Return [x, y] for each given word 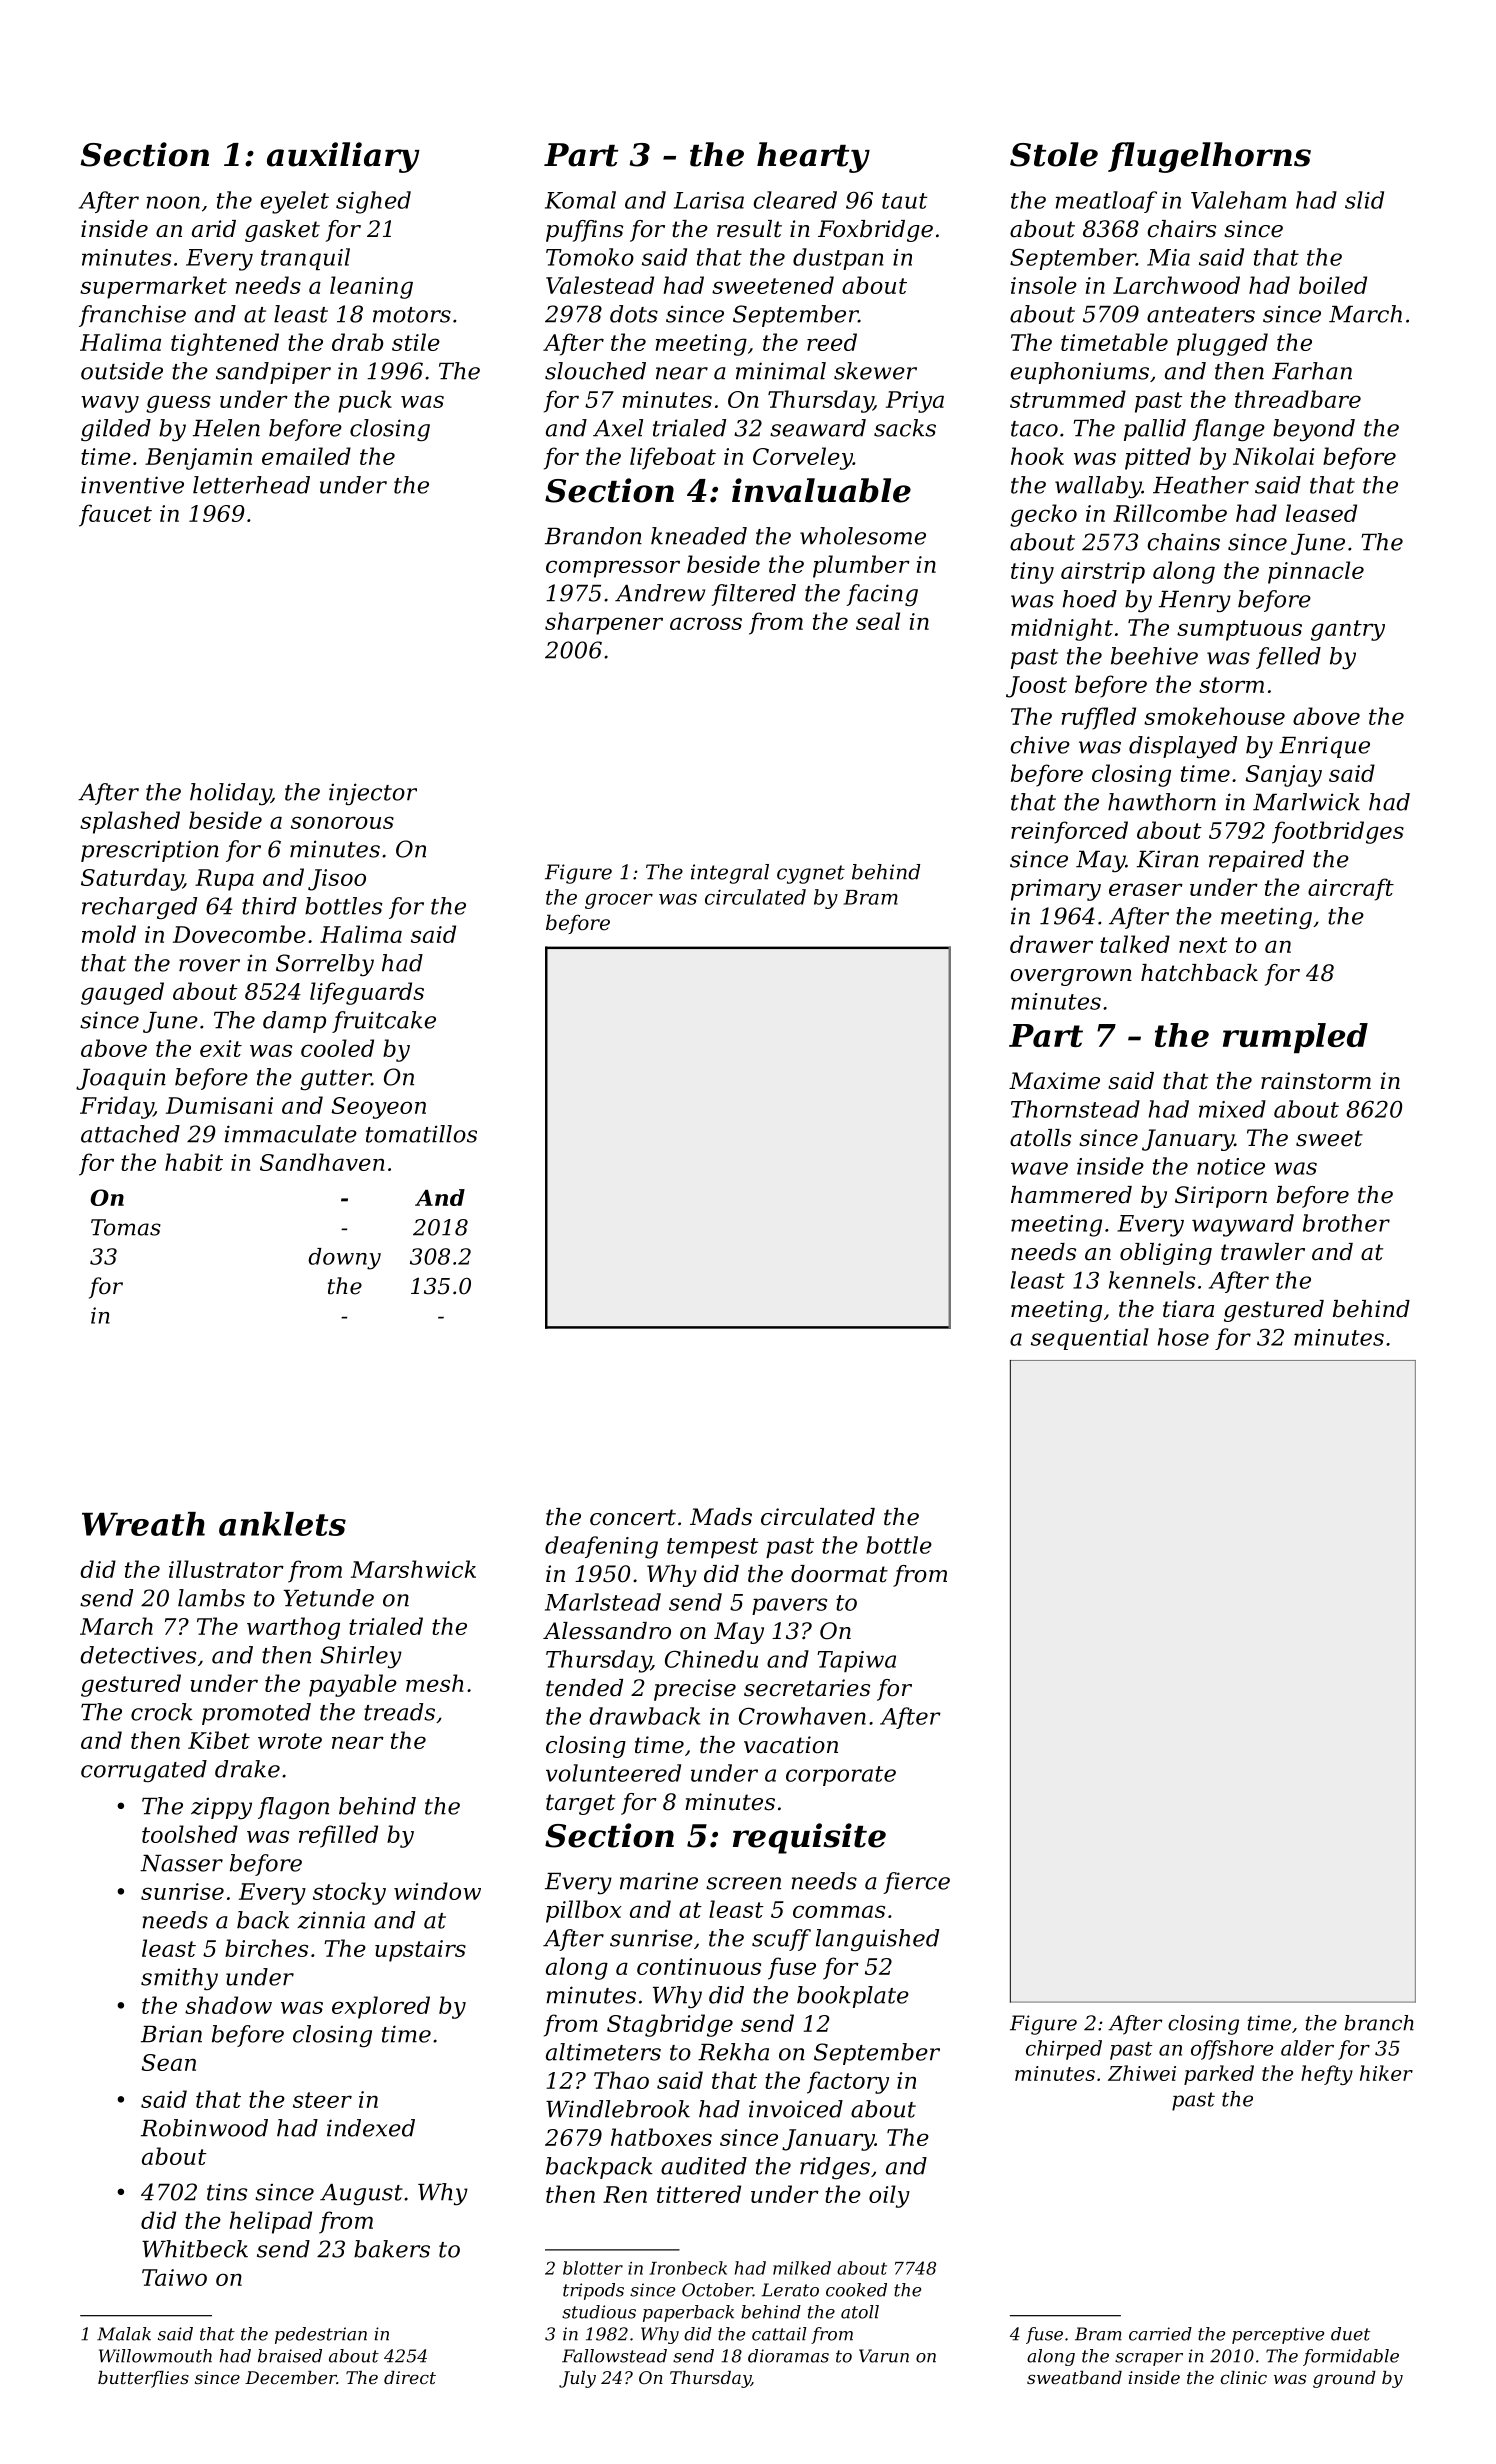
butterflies [143, 2379]
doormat [839, 1574]
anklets [282, 1524]
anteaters [1201, 315]
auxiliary [343, 157]
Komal [580, 200]
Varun [884, 2356]
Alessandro [607, 1631]
